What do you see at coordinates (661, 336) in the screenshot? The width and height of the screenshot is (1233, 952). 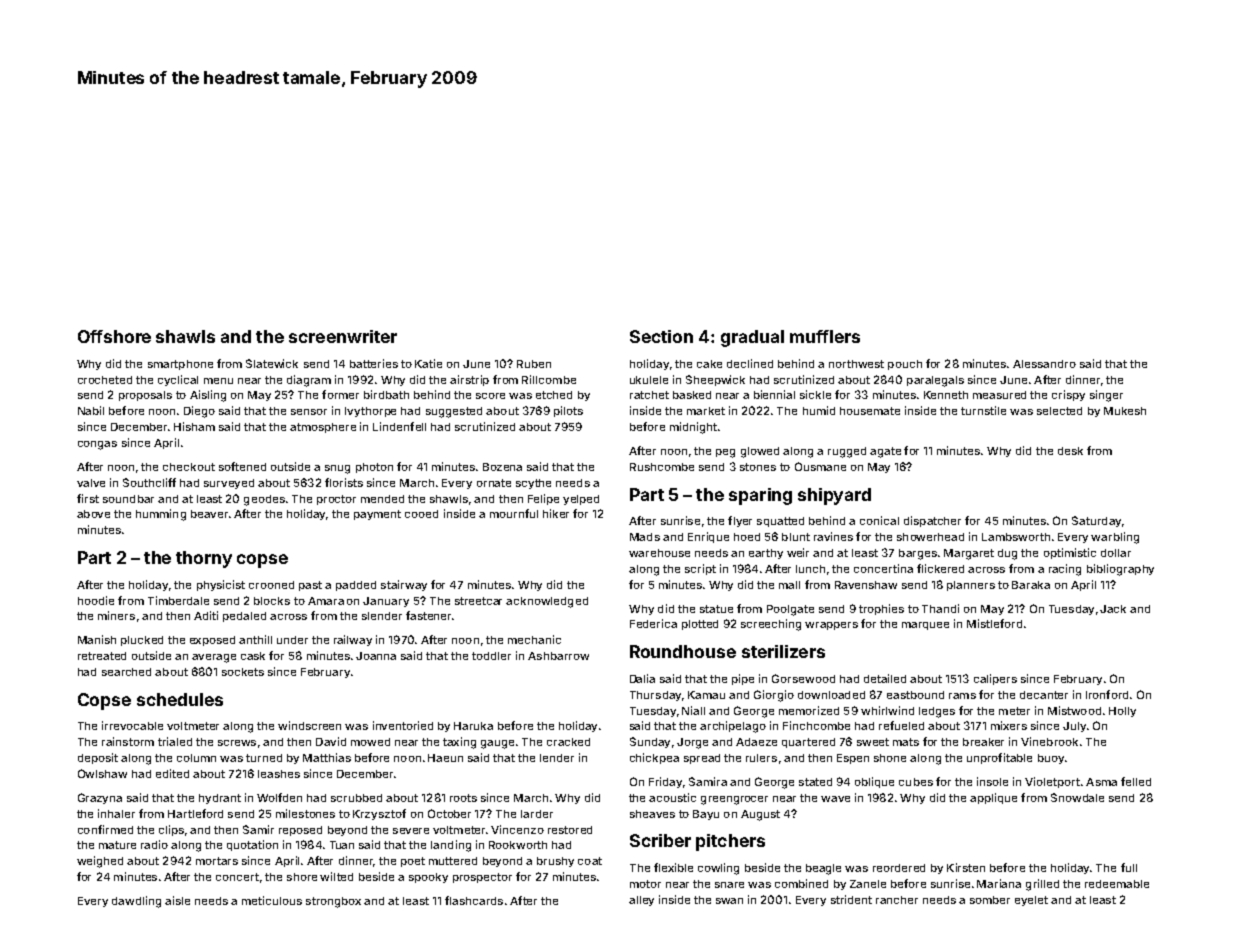 I see `Section` at bounding box center [661, 336].
